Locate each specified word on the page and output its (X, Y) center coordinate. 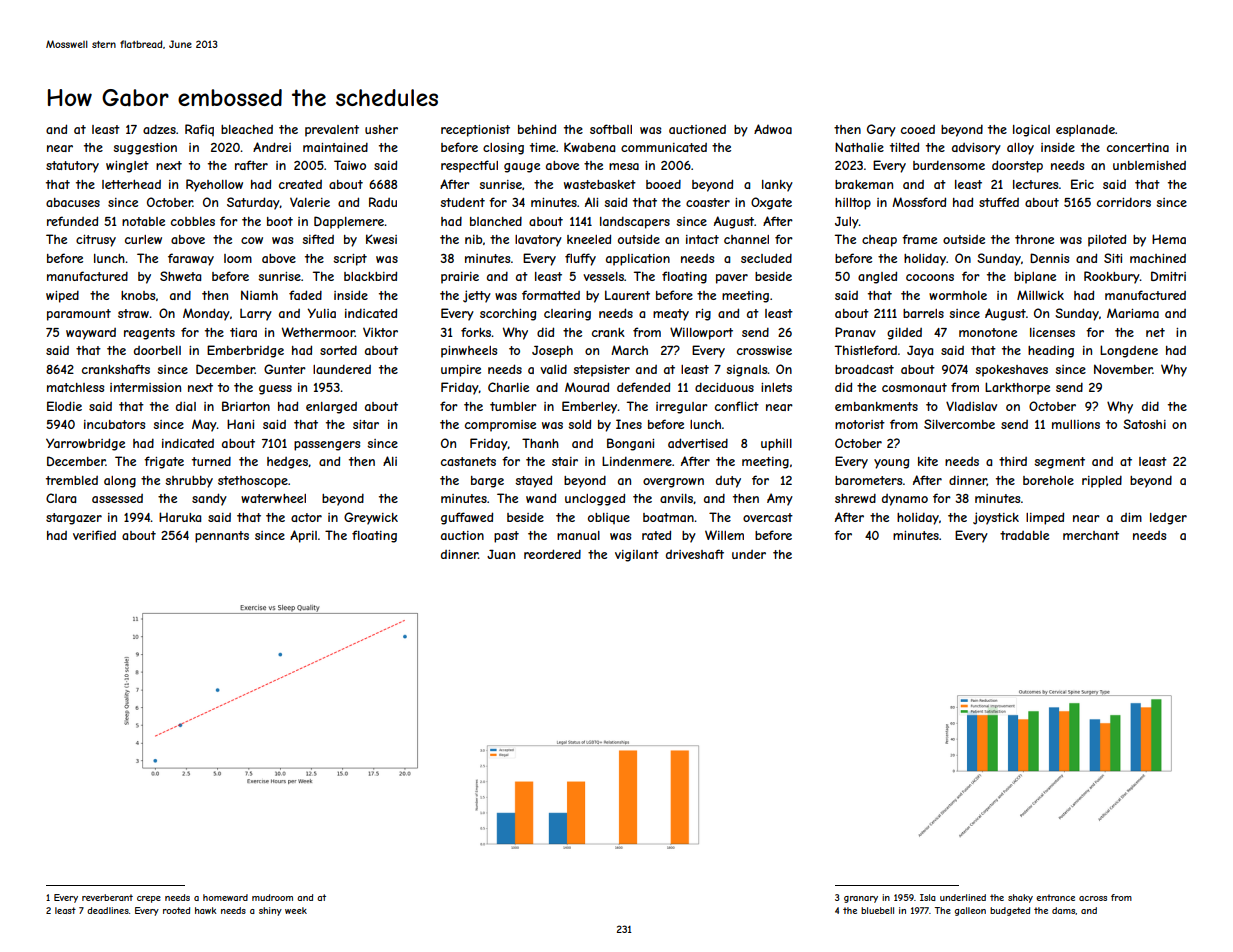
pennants (222, 537)
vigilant (637, 556)
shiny (270, 911)
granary (861, 899)
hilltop (853, 204)
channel (746, 239)
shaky (1020, 898)
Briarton (246, 406)
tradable (1024, 535)
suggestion (145, 149)
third (1013, 461)
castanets (468, 461)
